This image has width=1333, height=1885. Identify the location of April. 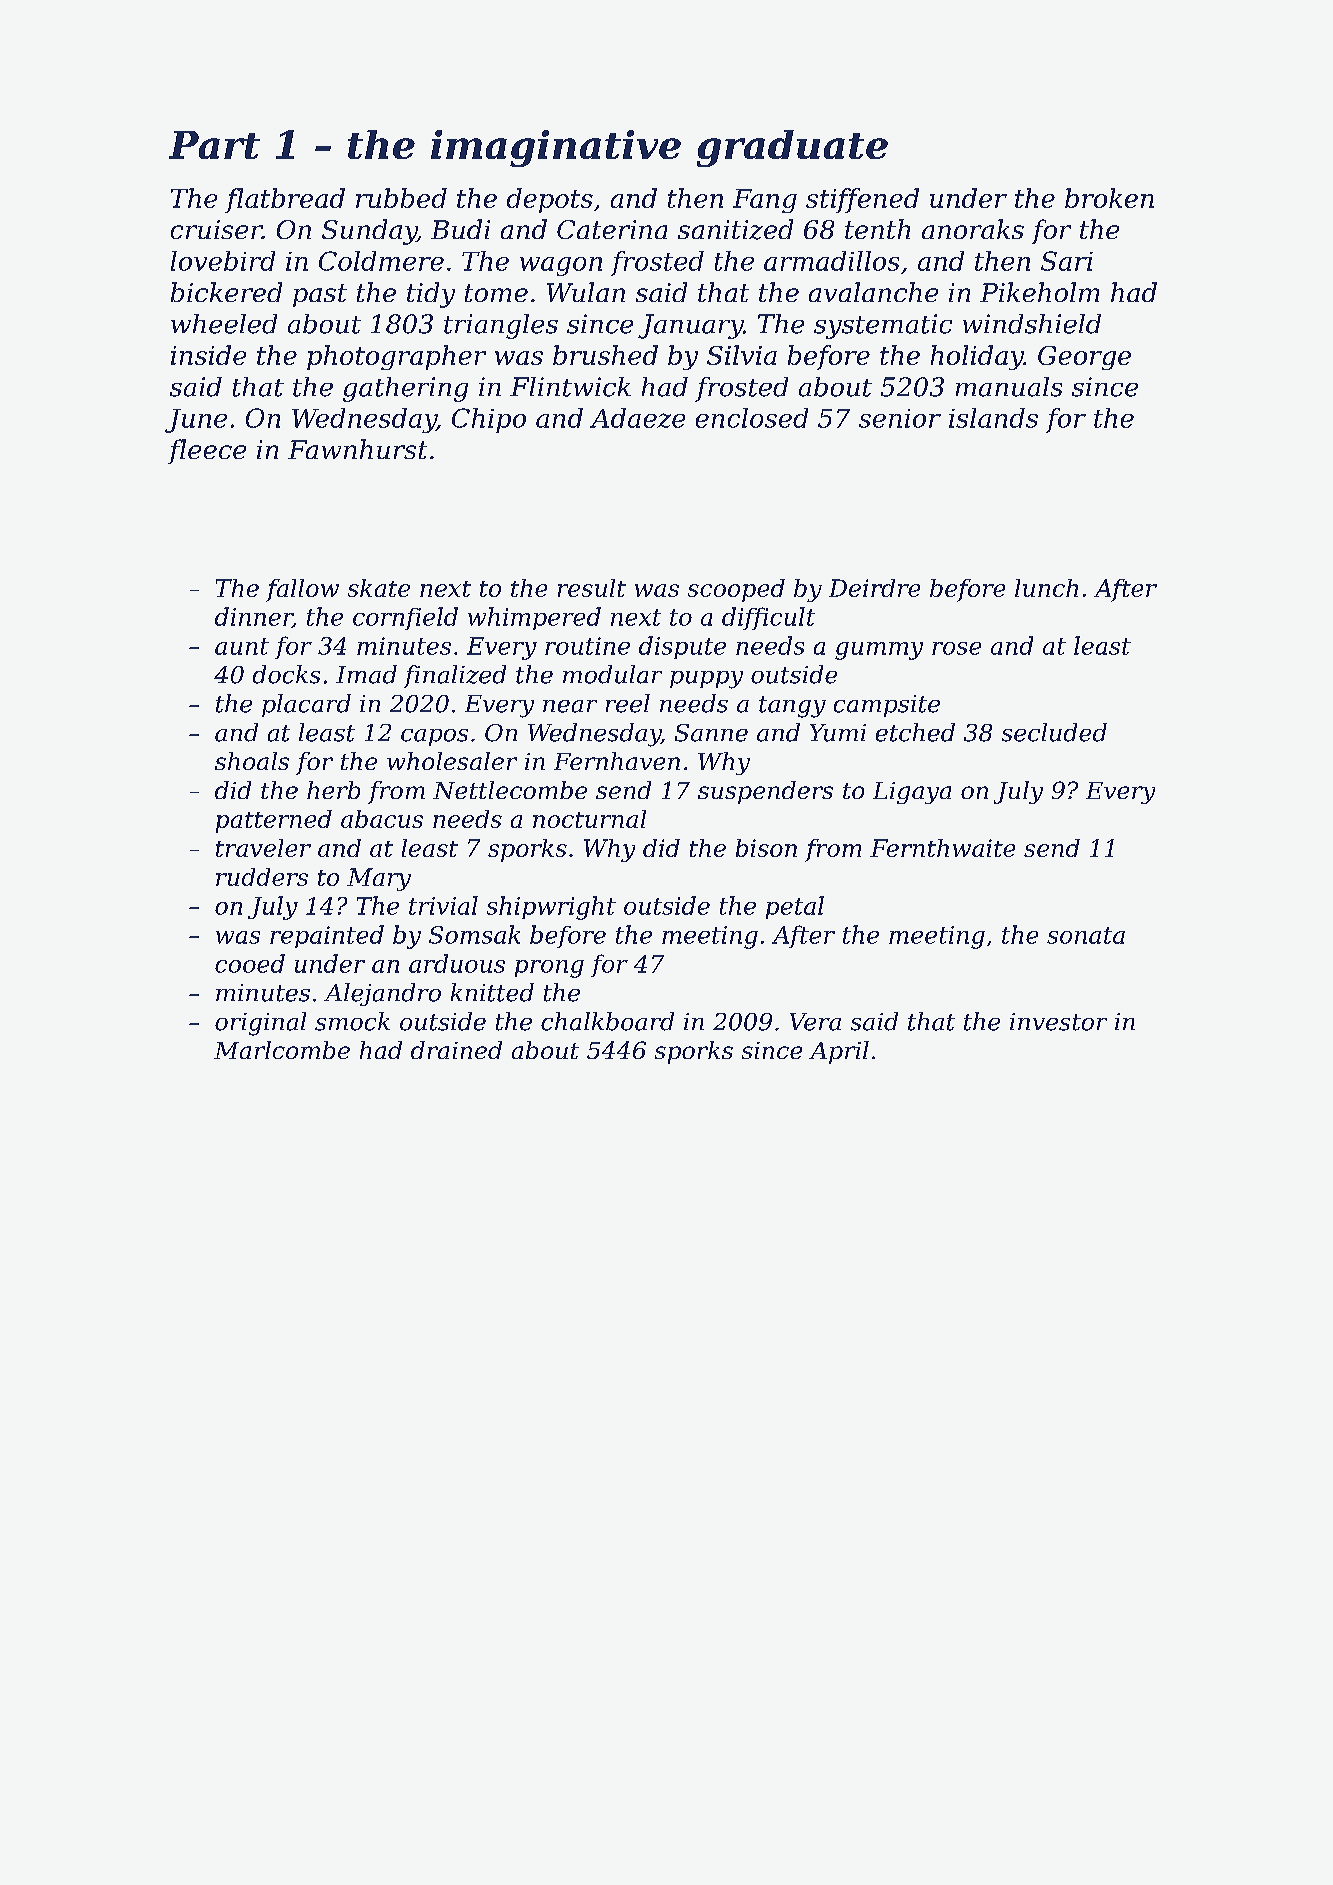
(839, 1052).
